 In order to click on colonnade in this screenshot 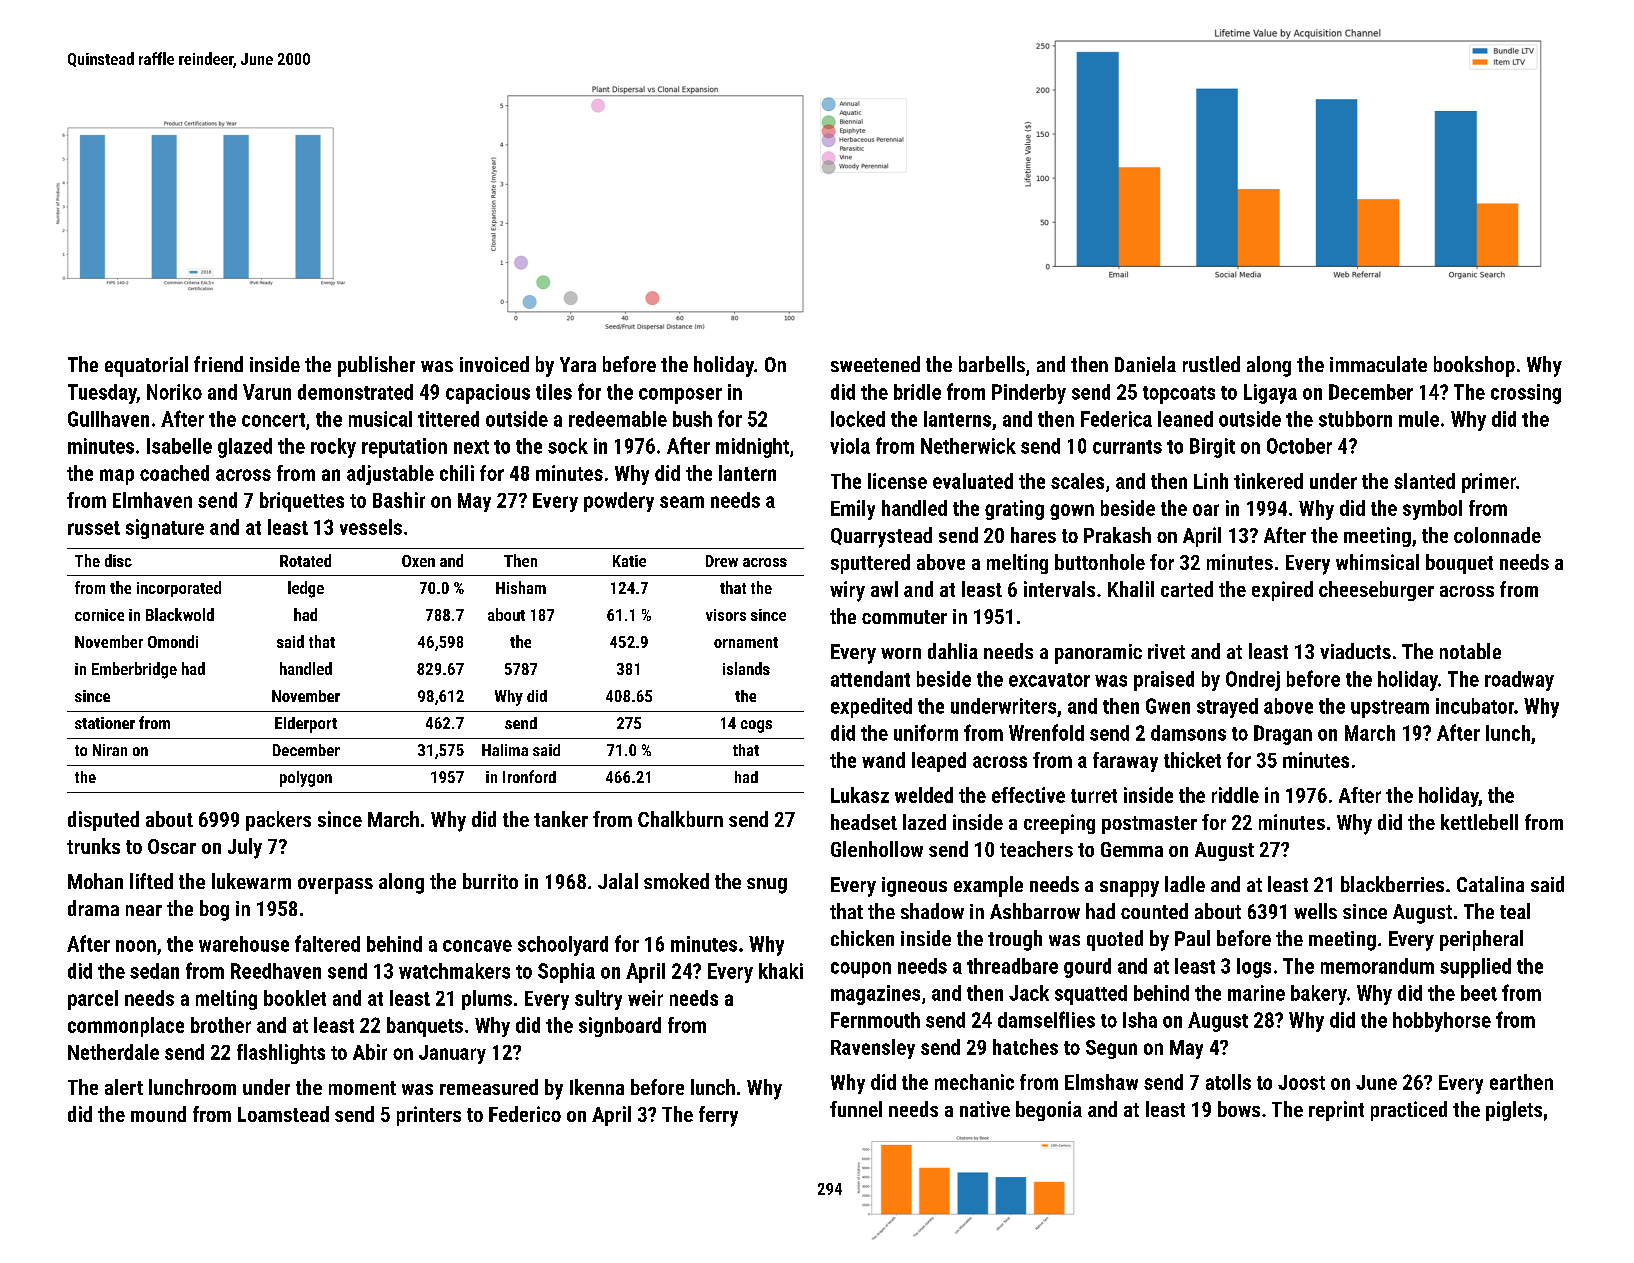, I will do `click(1497, 535)`.
